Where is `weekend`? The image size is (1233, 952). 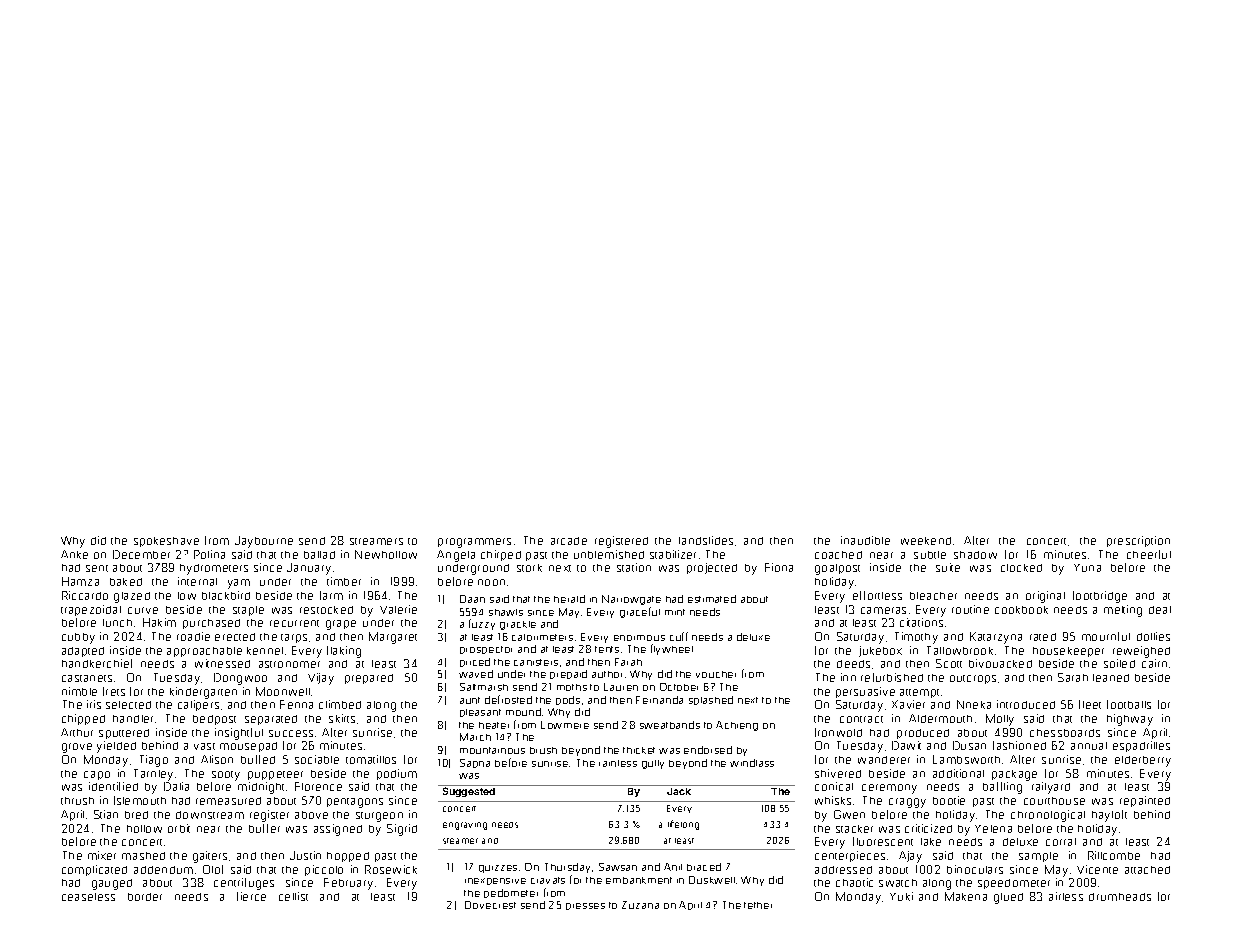 weekend is located at coordinates (926, 541).
